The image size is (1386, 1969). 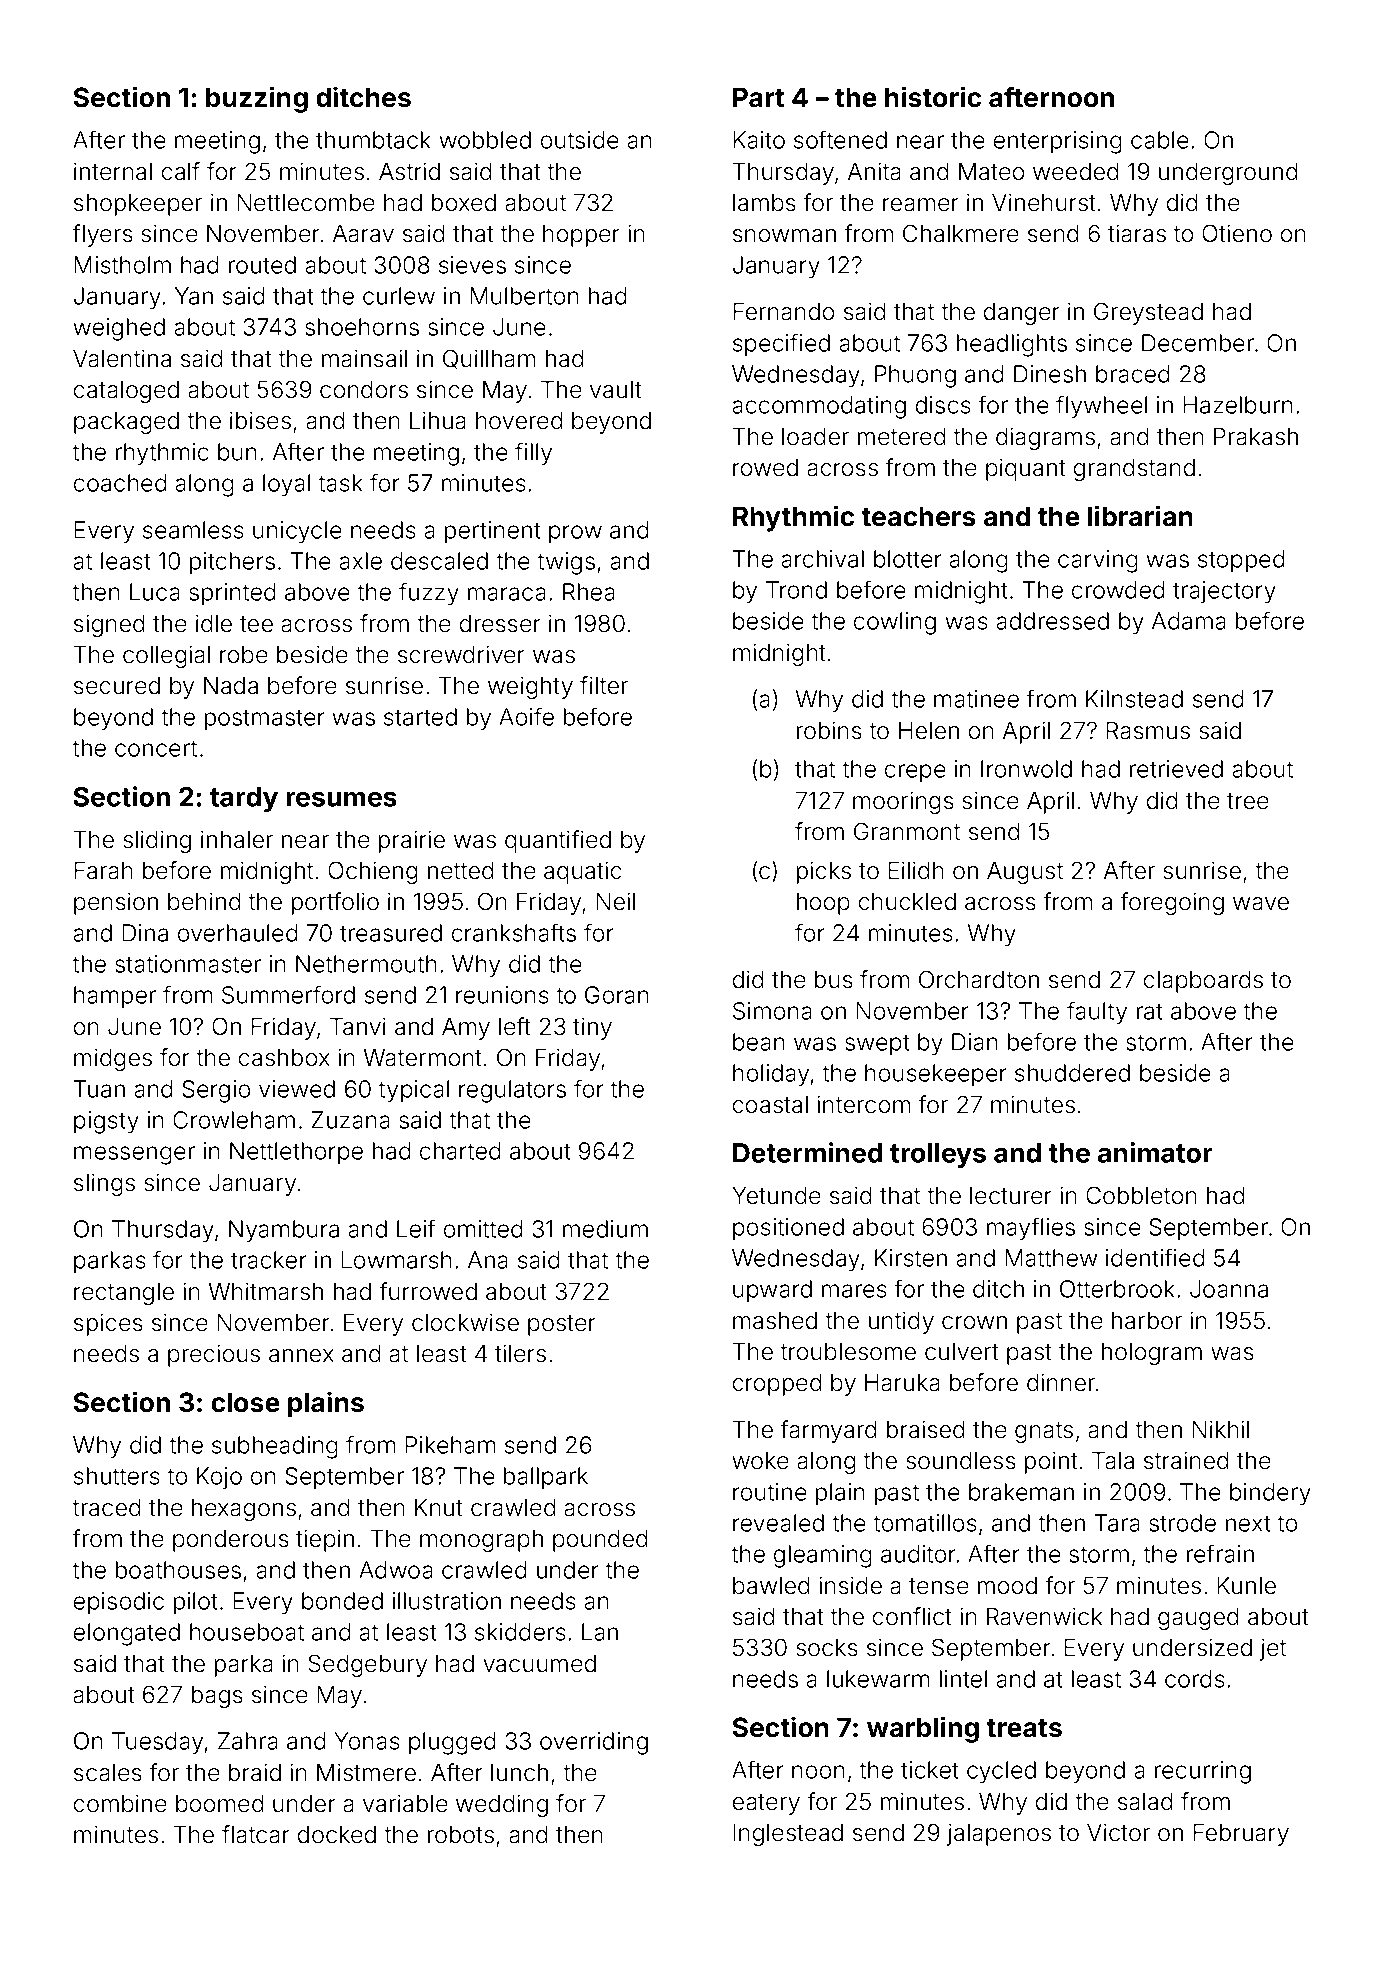 I want to click on enterprising, so click(x=1058, y=142).
